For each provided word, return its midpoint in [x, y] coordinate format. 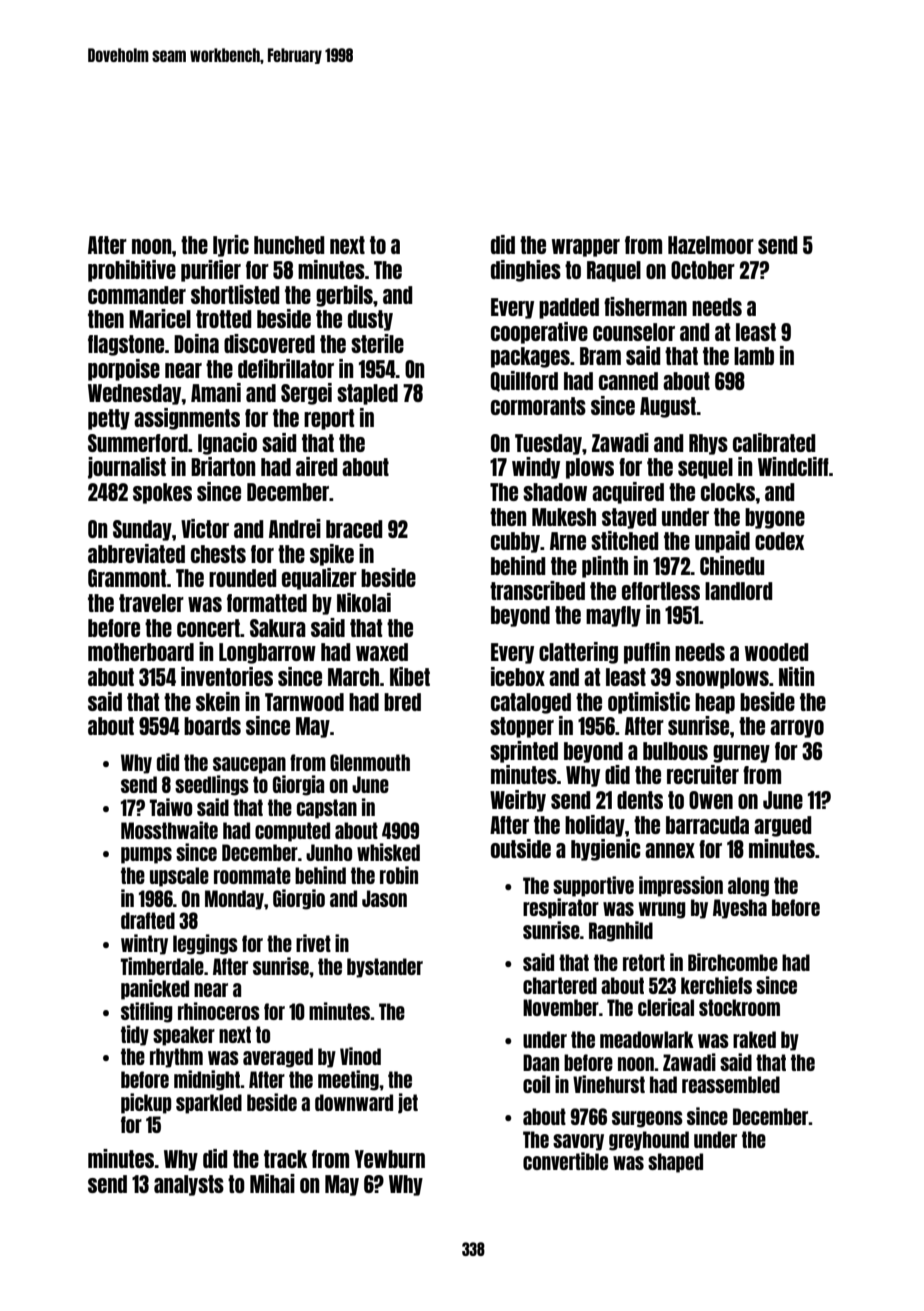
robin [399, 875]
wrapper [586, 248]
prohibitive [132, 271]
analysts [189, 1185]
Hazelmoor [711, 245]
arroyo [797, 729]
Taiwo [171, 807]
